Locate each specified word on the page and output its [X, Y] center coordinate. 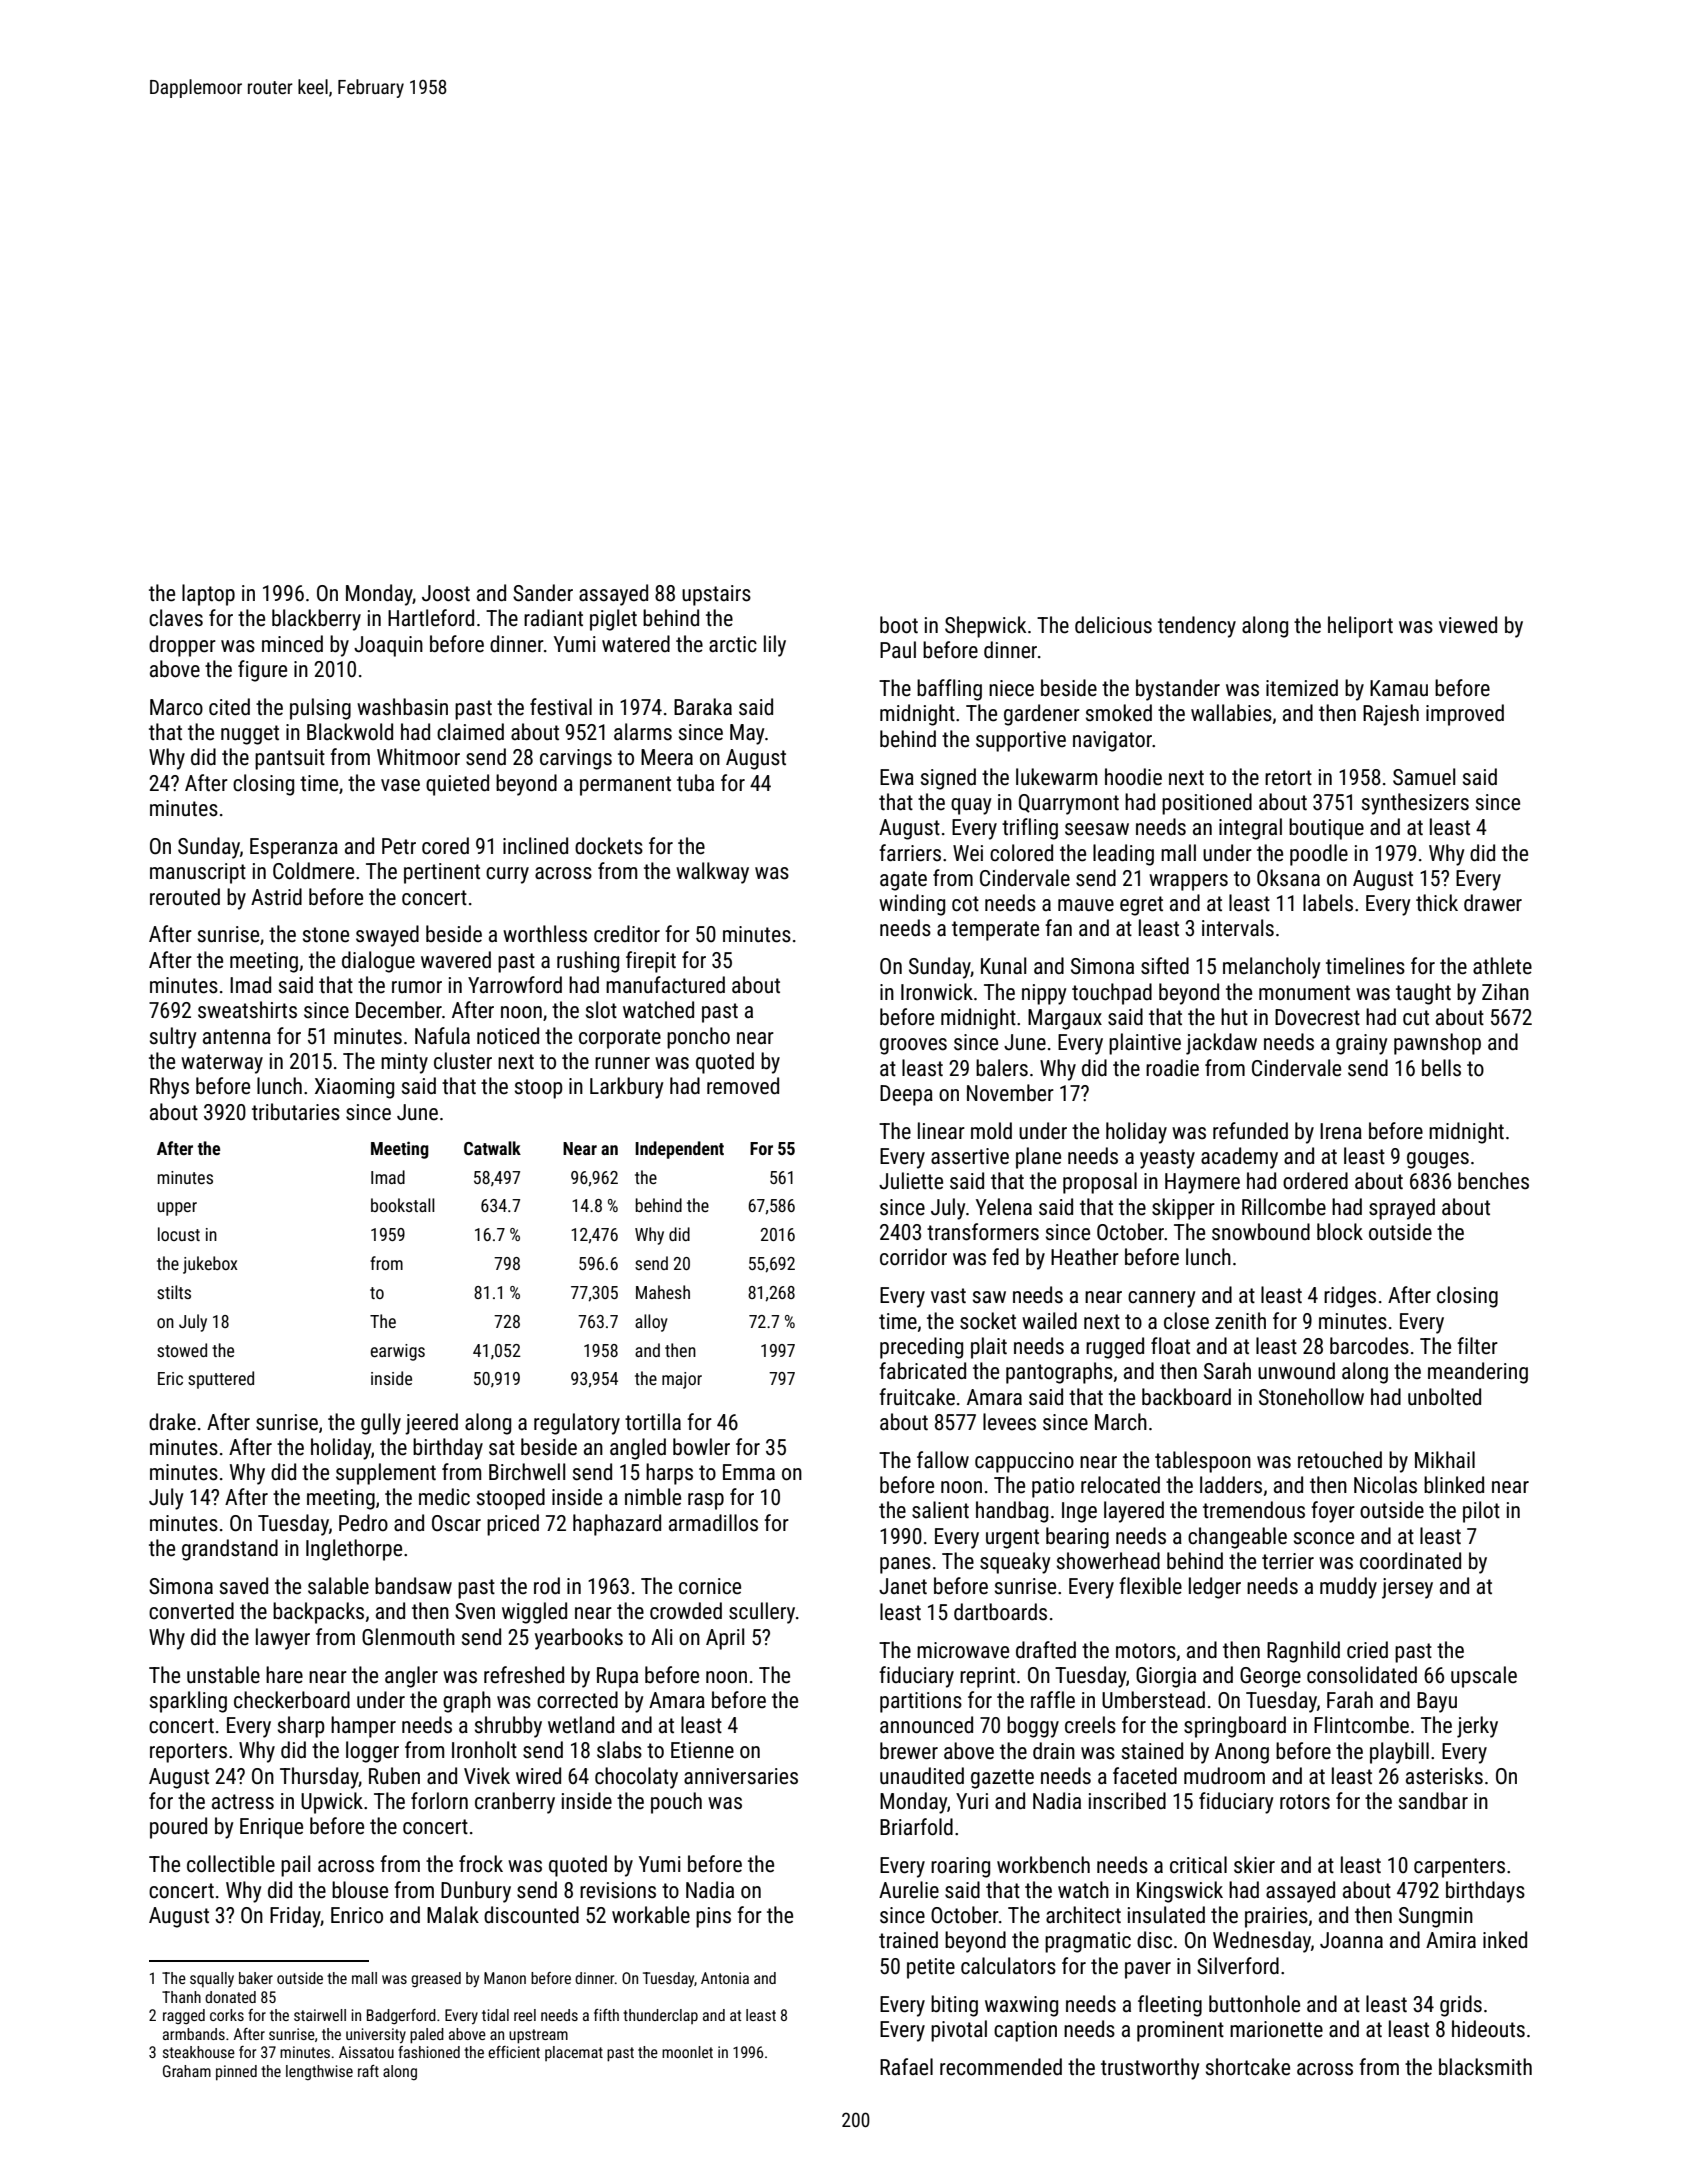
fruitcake [917, 1397]
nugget [250, 735]
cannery [1162, 1299]
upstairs [716, 595]
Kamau [1399, 688]
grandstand [230, 1550]
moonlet [687, 2052]
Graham [187, 2071]
